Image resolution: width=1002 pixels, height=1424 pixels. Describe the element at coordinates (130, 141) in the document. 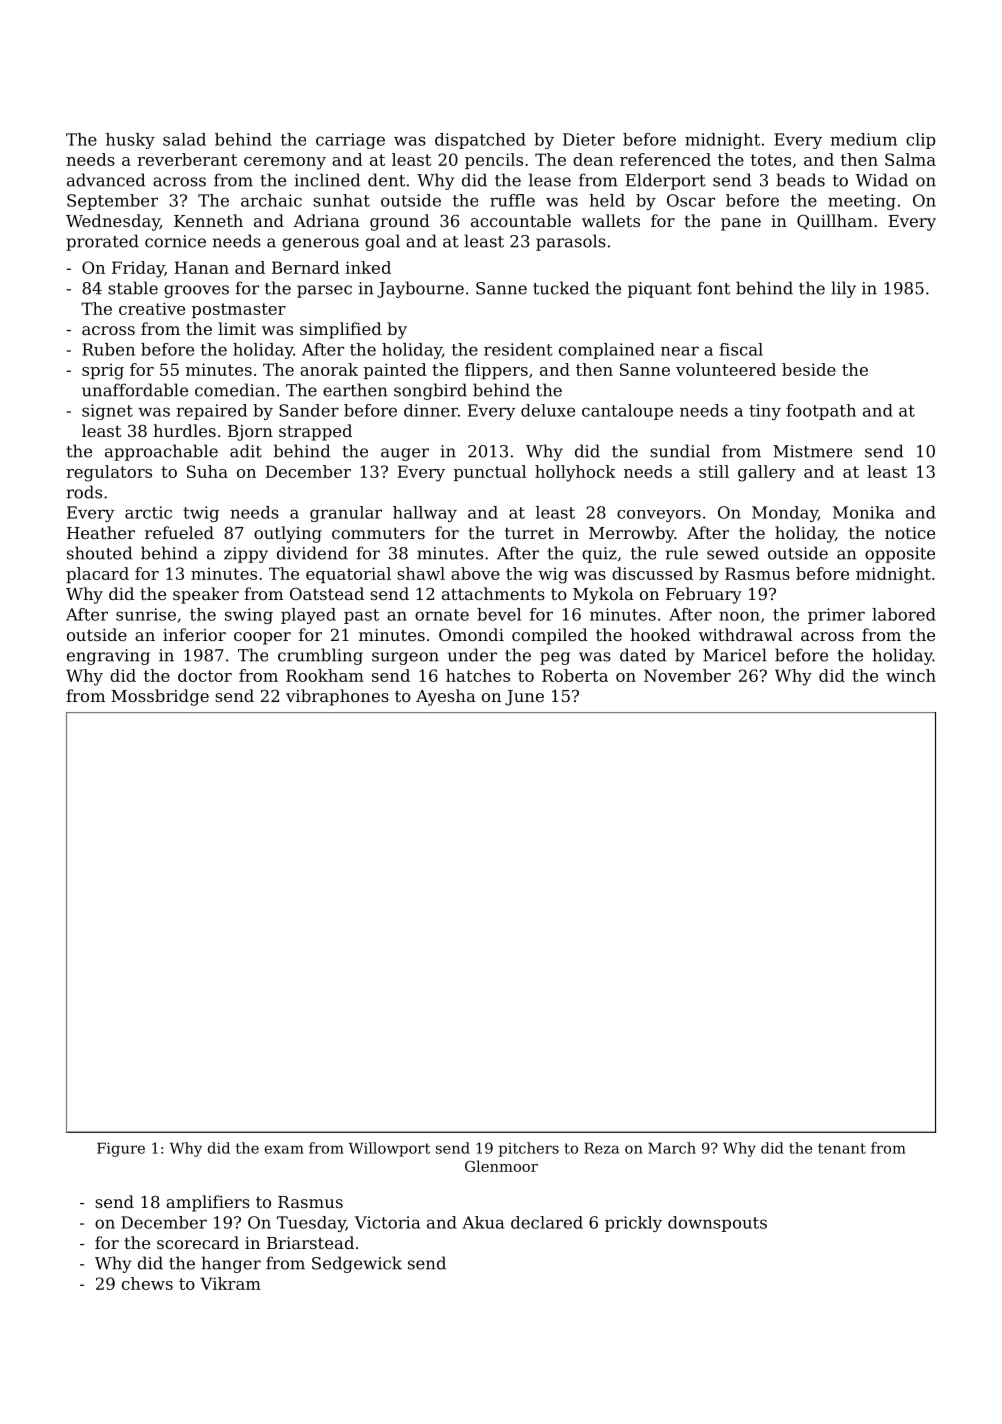

I see `husky` at that location.
